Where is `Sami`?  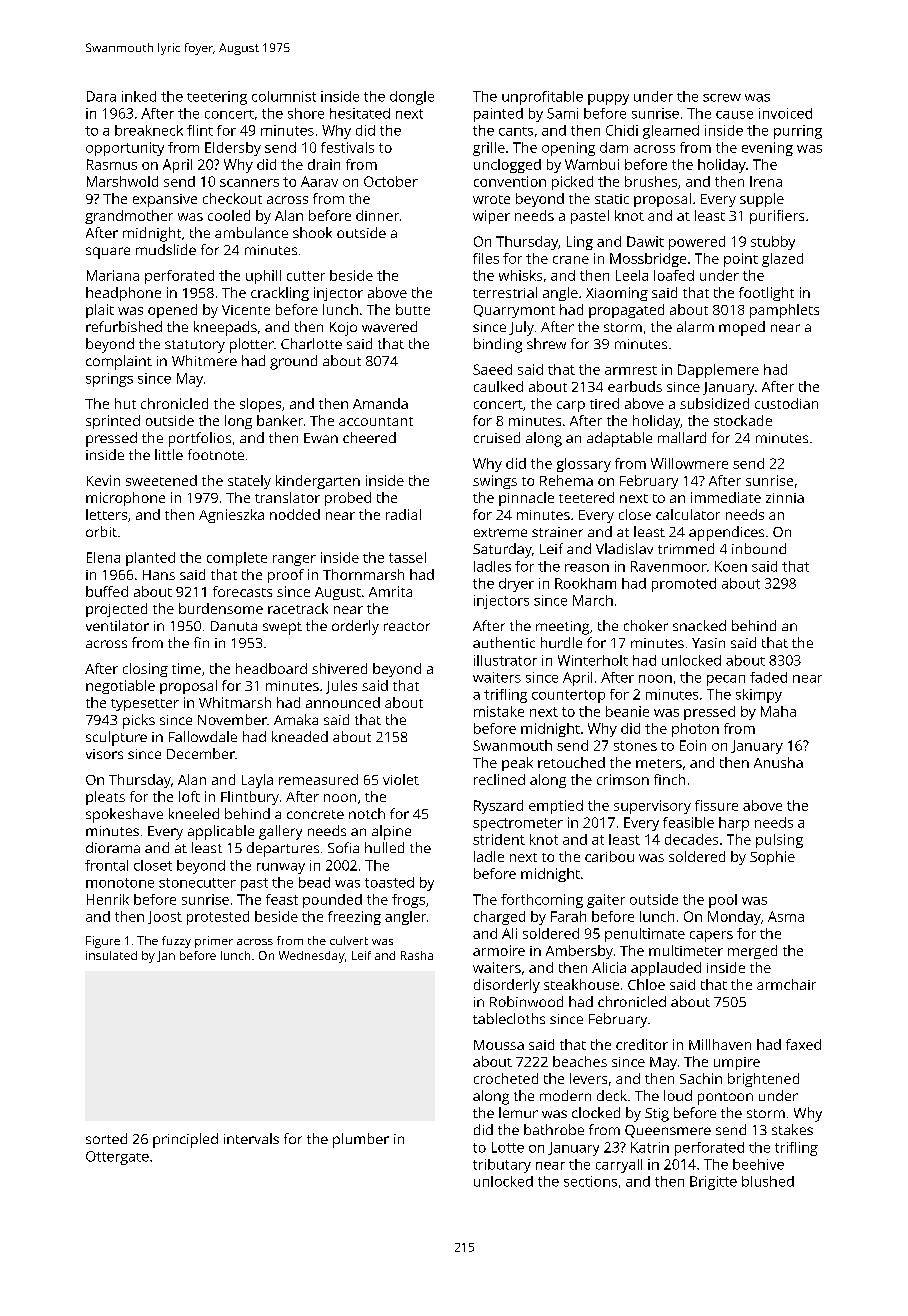
Sami is located at coordinates (562, 113).
